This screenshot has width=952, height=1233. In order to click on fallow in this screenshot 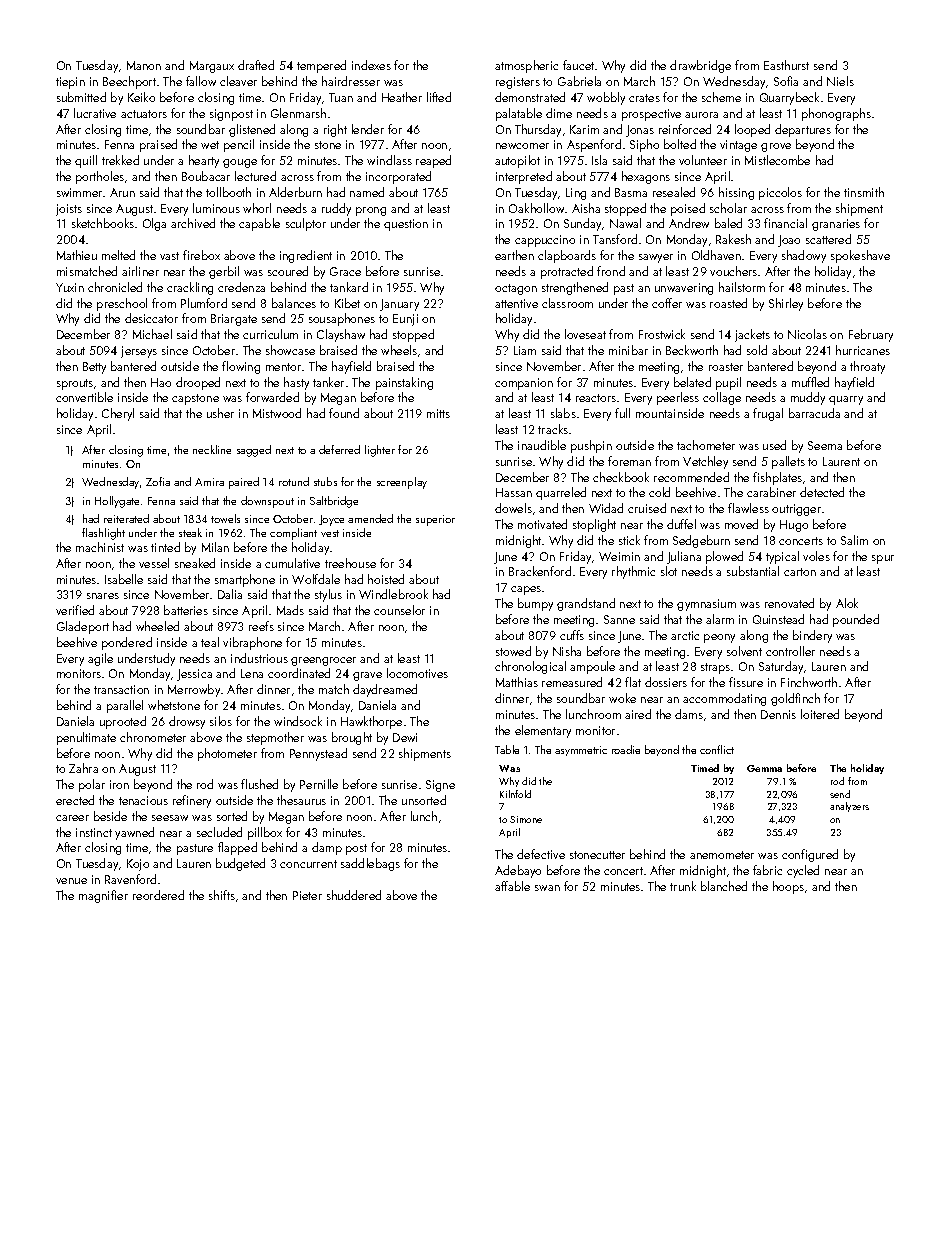, I will do `click(201, 81)`.
